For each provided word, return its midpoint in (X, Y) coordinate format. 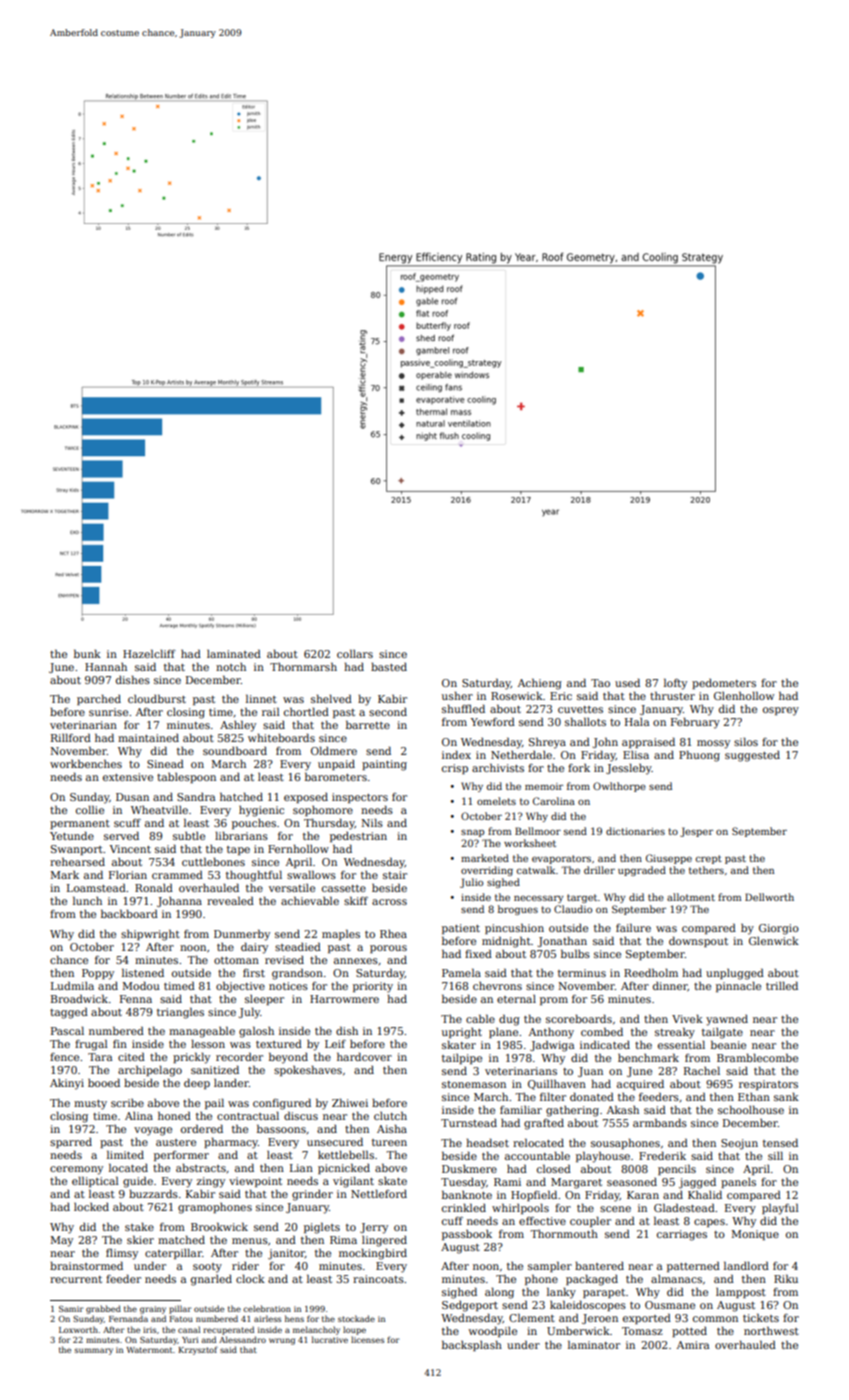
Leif (335, 1044)
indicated (605, 1044)
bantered (599, 1265)
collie (90, 809)
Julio (471, 883)
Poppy (98, 974)
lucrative (330, 1339)
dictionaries (635, 831)
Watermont (149, 1350)
